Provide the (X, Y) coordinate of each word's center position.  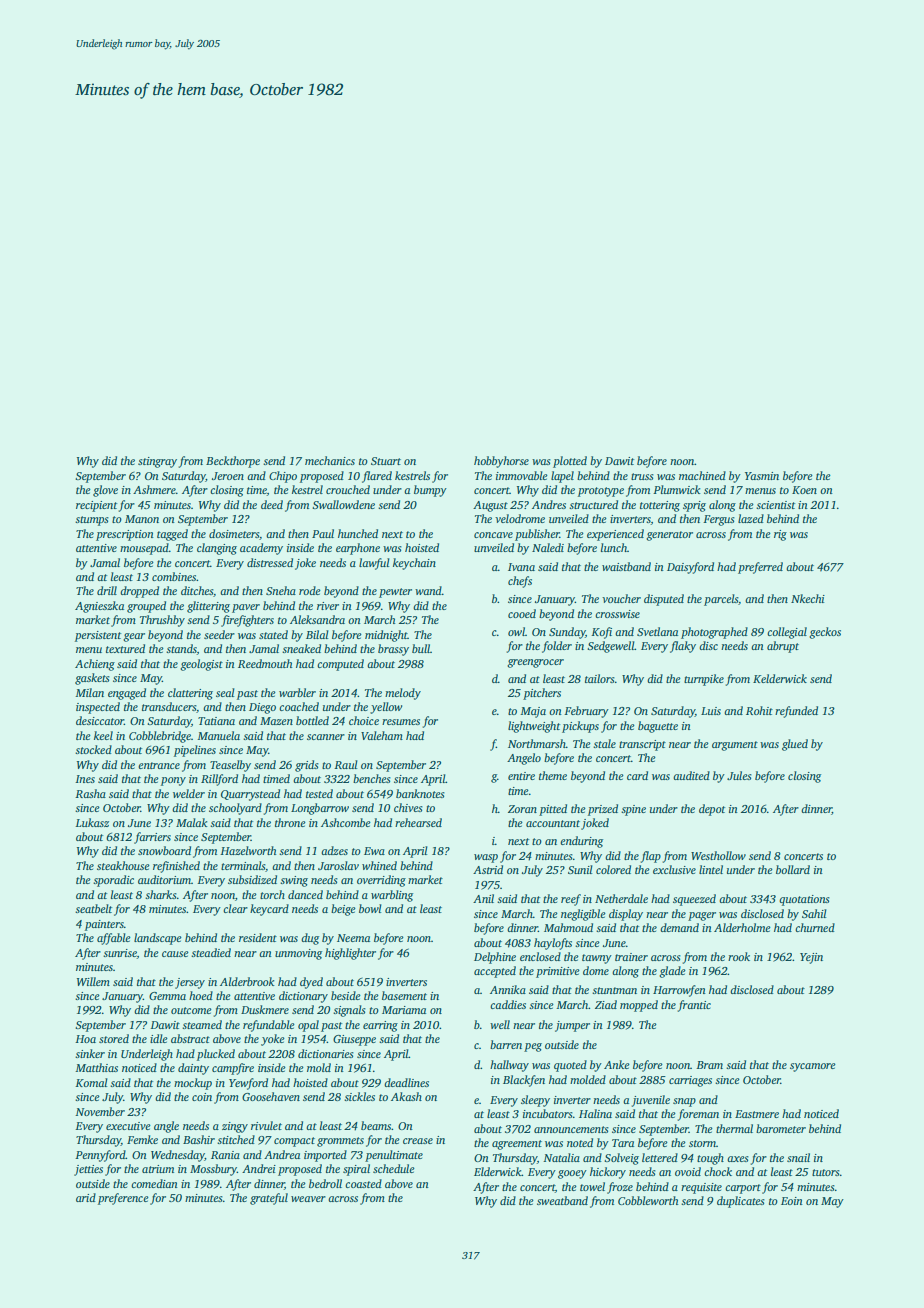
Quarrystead (250, 795)
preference (123, 1199)
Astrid (488, 869)
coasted (363, 1183)
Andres (549, 504)
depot (712, 810)
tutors (826, 1172)
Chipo (283, 477)
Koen (804, 490)
